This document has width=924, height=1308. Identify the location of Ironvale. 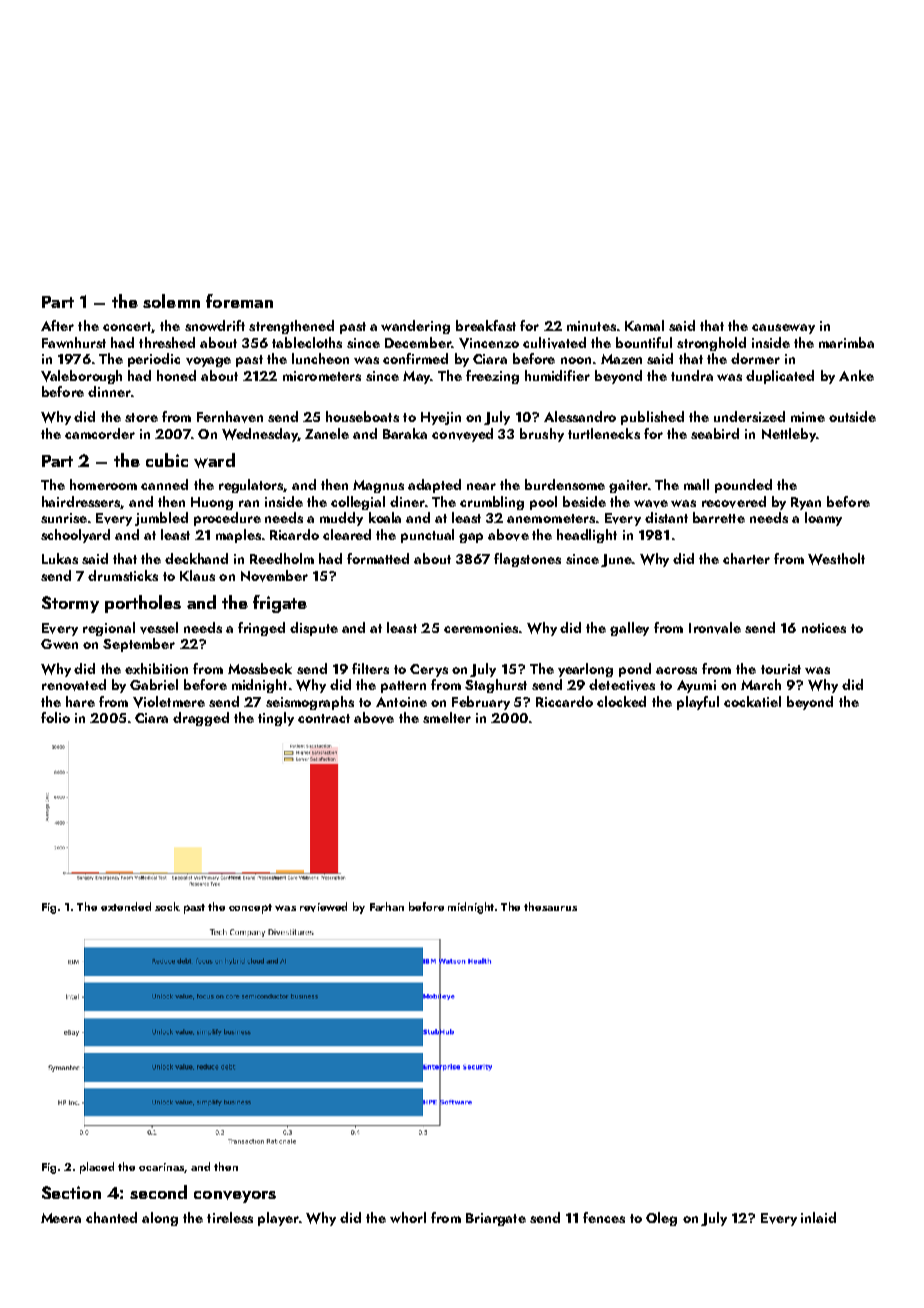
(715, 628).
